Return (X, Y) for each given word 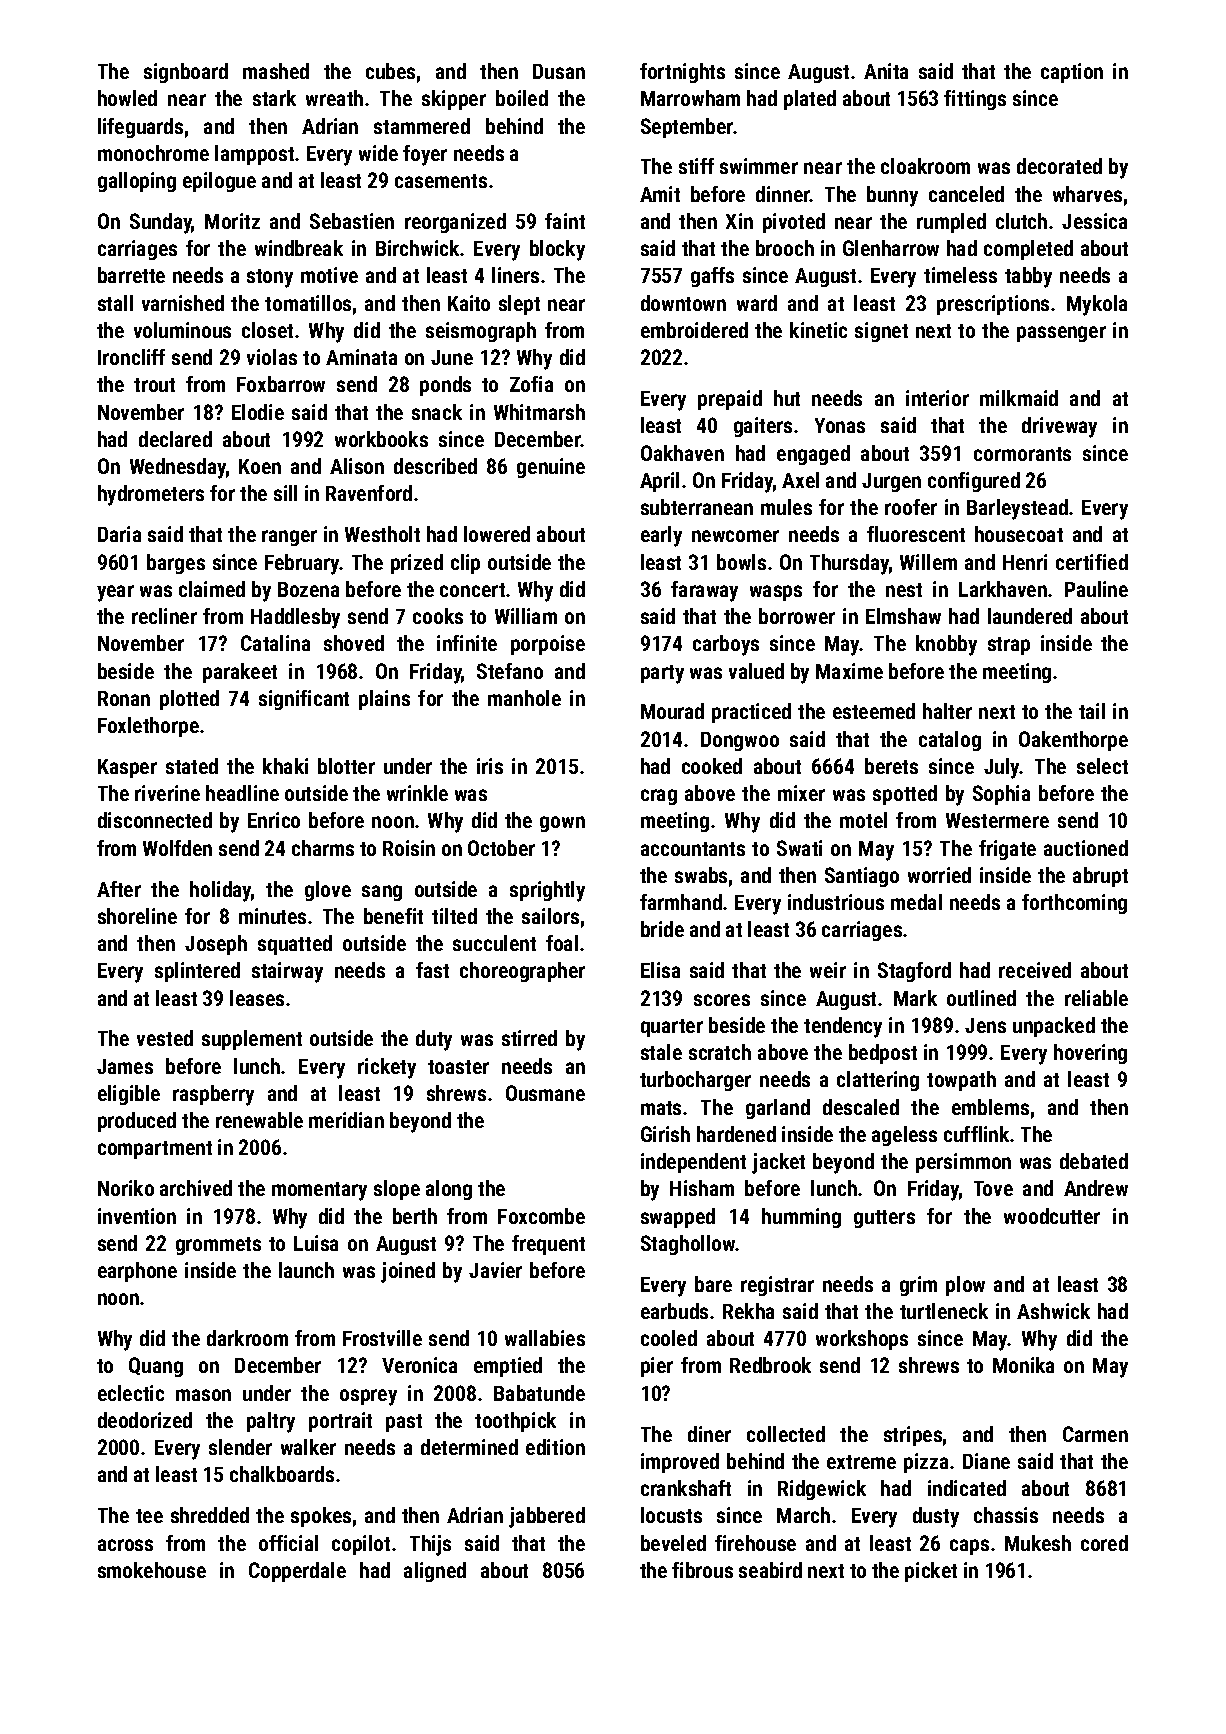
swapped (678, 1218)
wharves (1087, 194)
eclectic (131, 1393)
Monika (1023, 1365)
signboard (186, 73)
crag (659, 797)
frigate (1007, 850)
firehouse (755, 1543)
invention (137, 1216)
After (119, 889)
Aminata (361, 357)
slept (519, 305)
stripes (913, 1436)
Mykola (1097, 305)
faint (565, 221)
